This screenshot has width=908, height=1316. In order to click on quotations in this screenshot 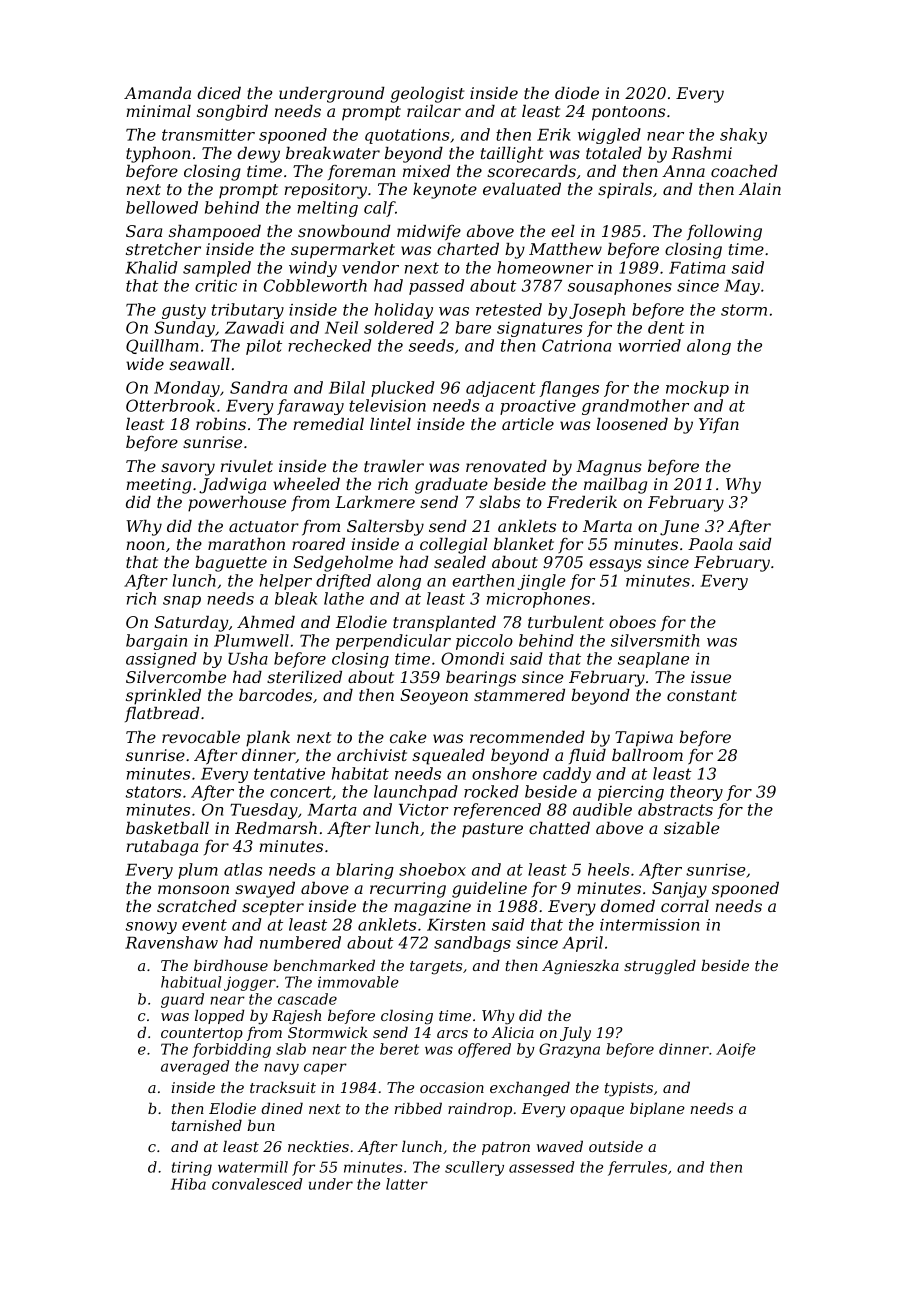, I will do `click(407, 136)`.
